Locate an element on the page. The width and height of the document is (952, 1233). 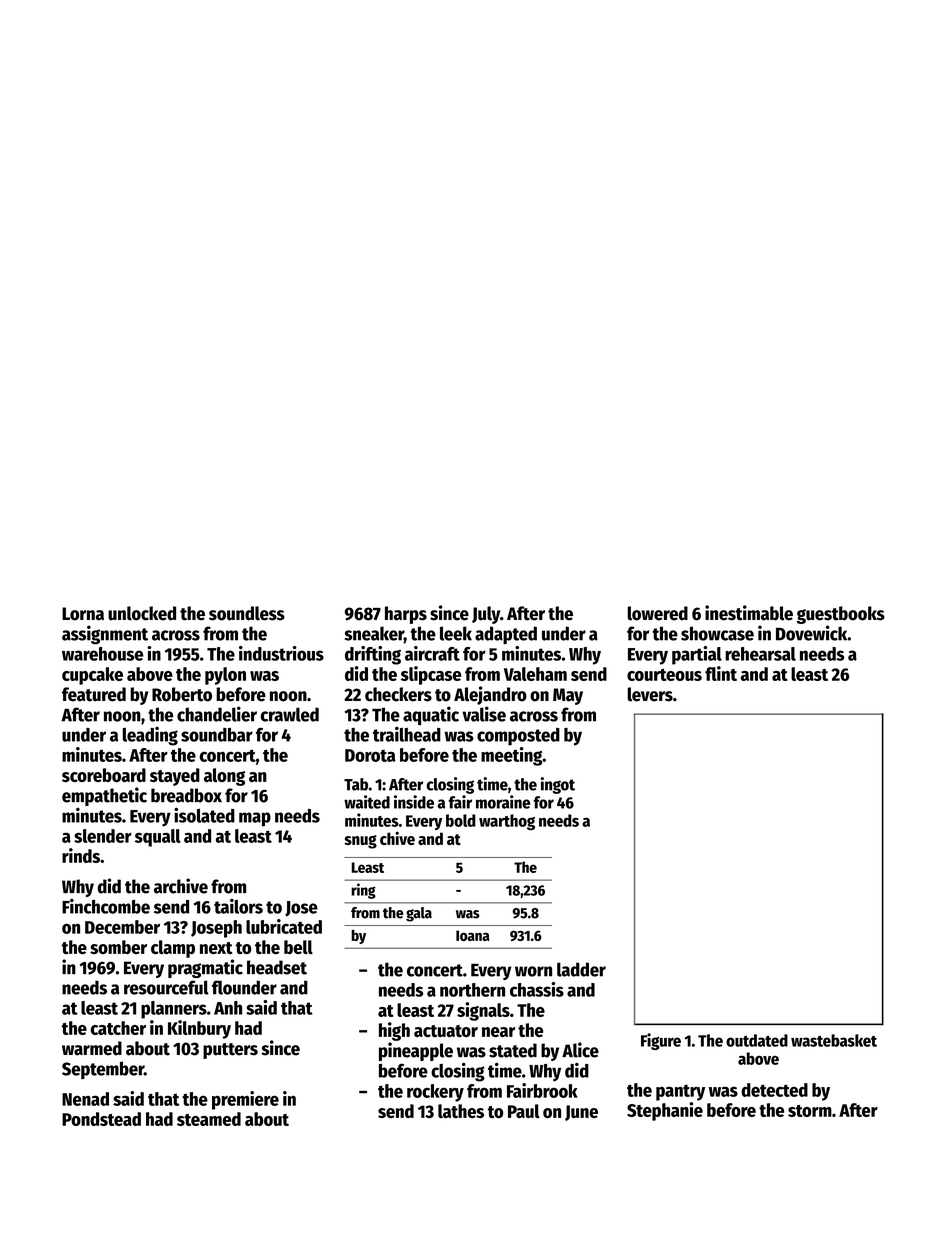
pylon is located at coordinates (225, 676).
